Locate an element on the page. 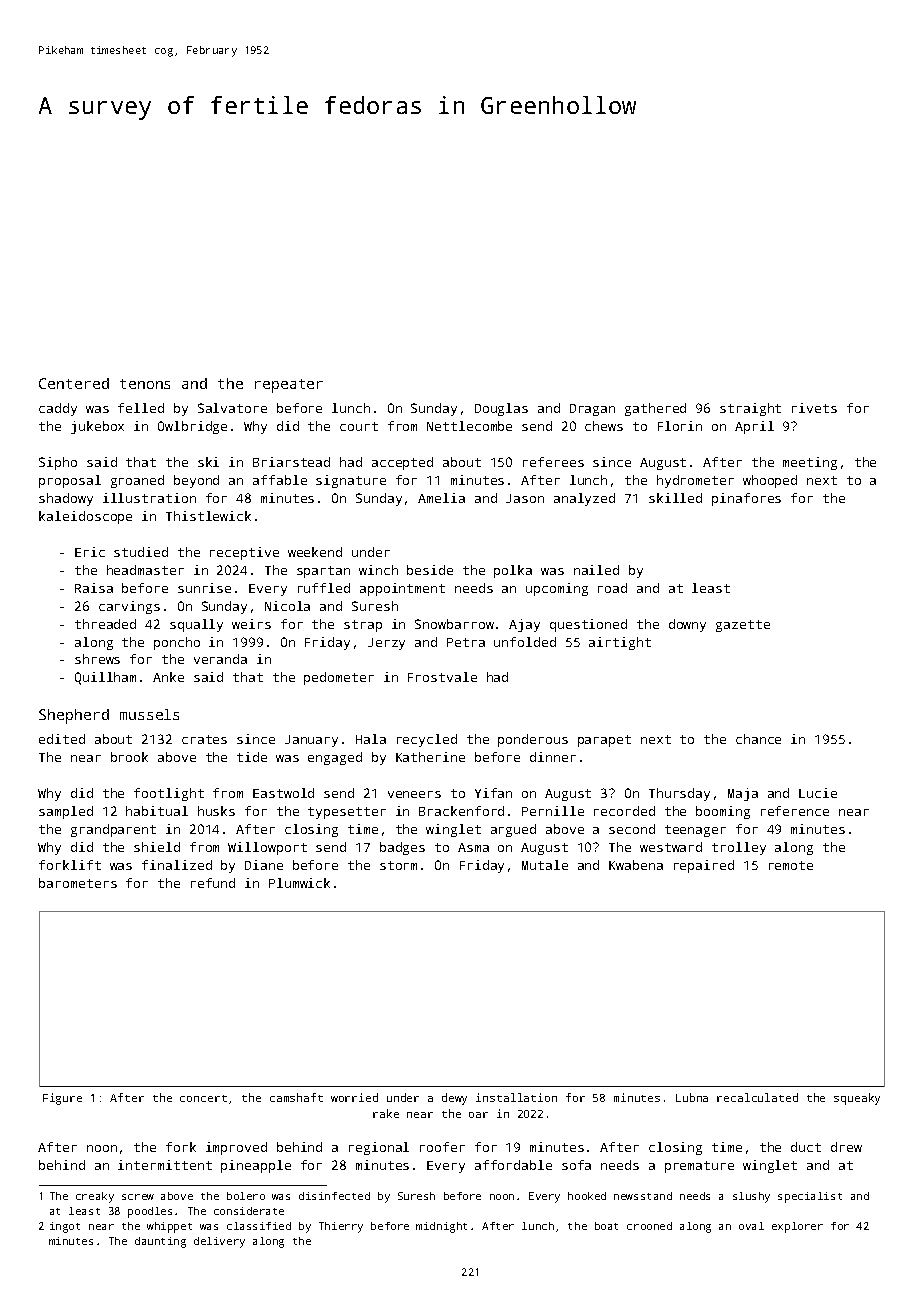  Mutale is located at coordinates (545, 865).
